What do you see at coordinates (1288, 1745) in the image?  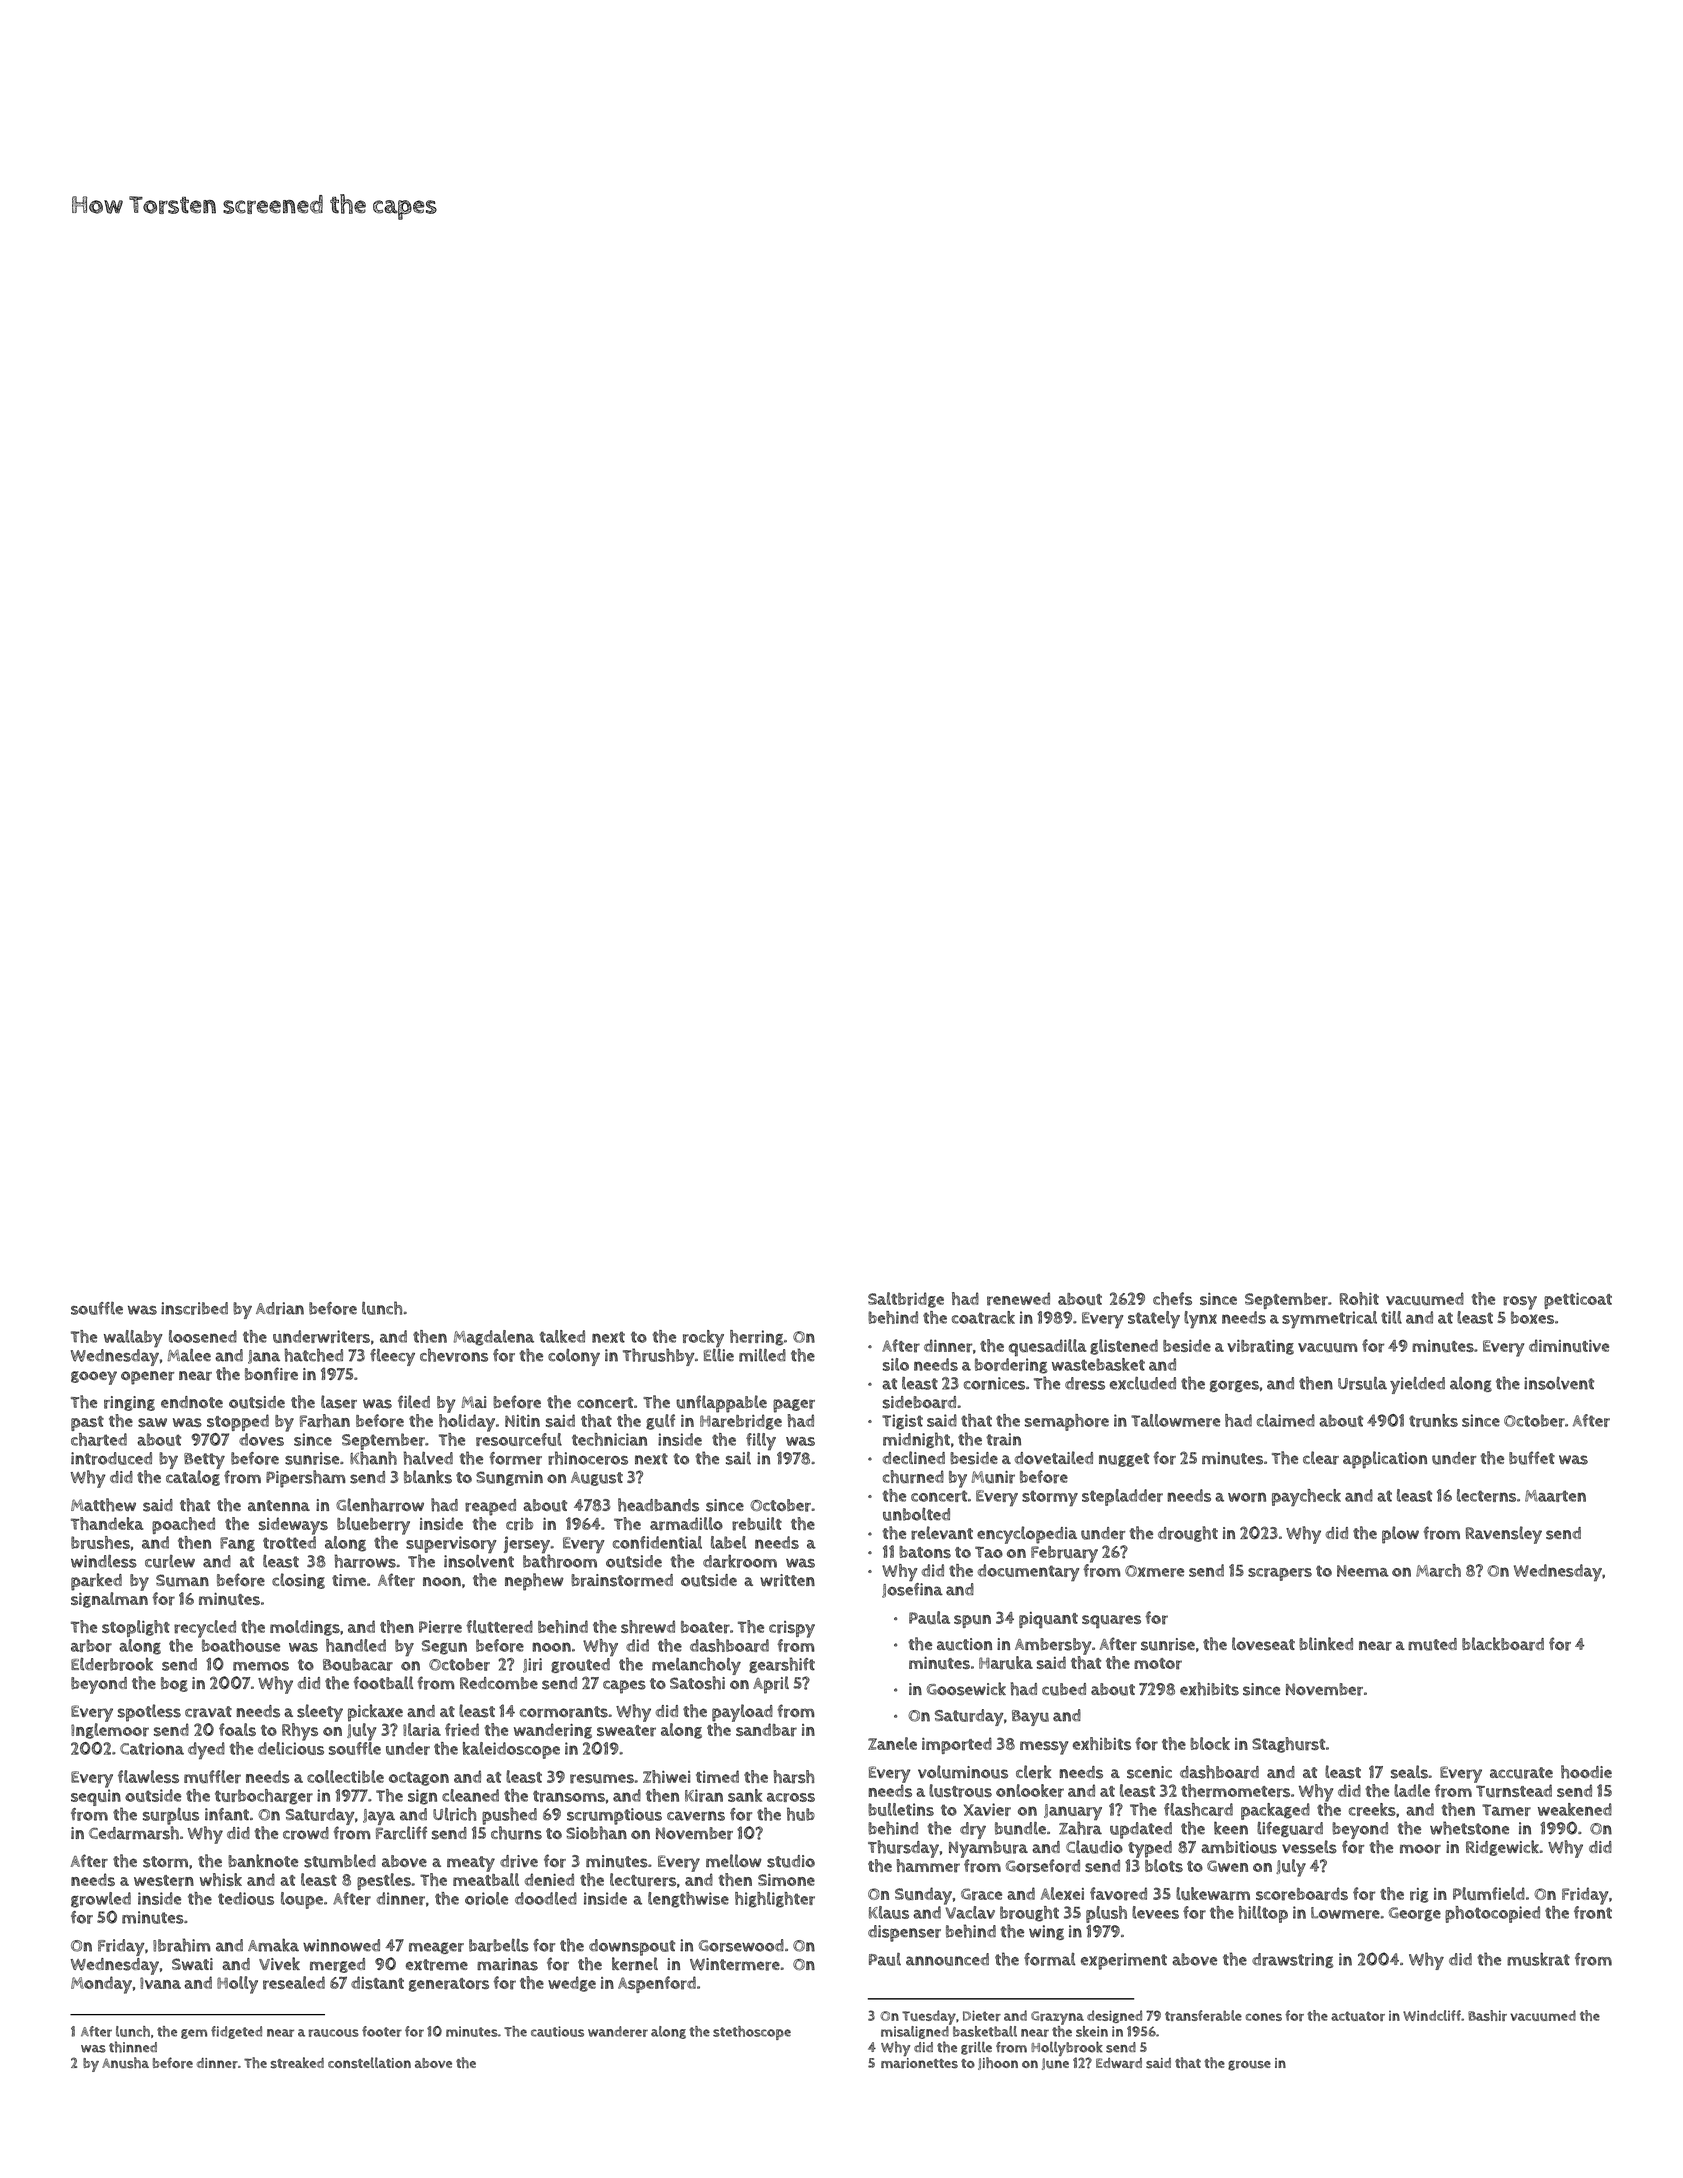 I see `Staghurst` at bounding box center [1288, 1745].
